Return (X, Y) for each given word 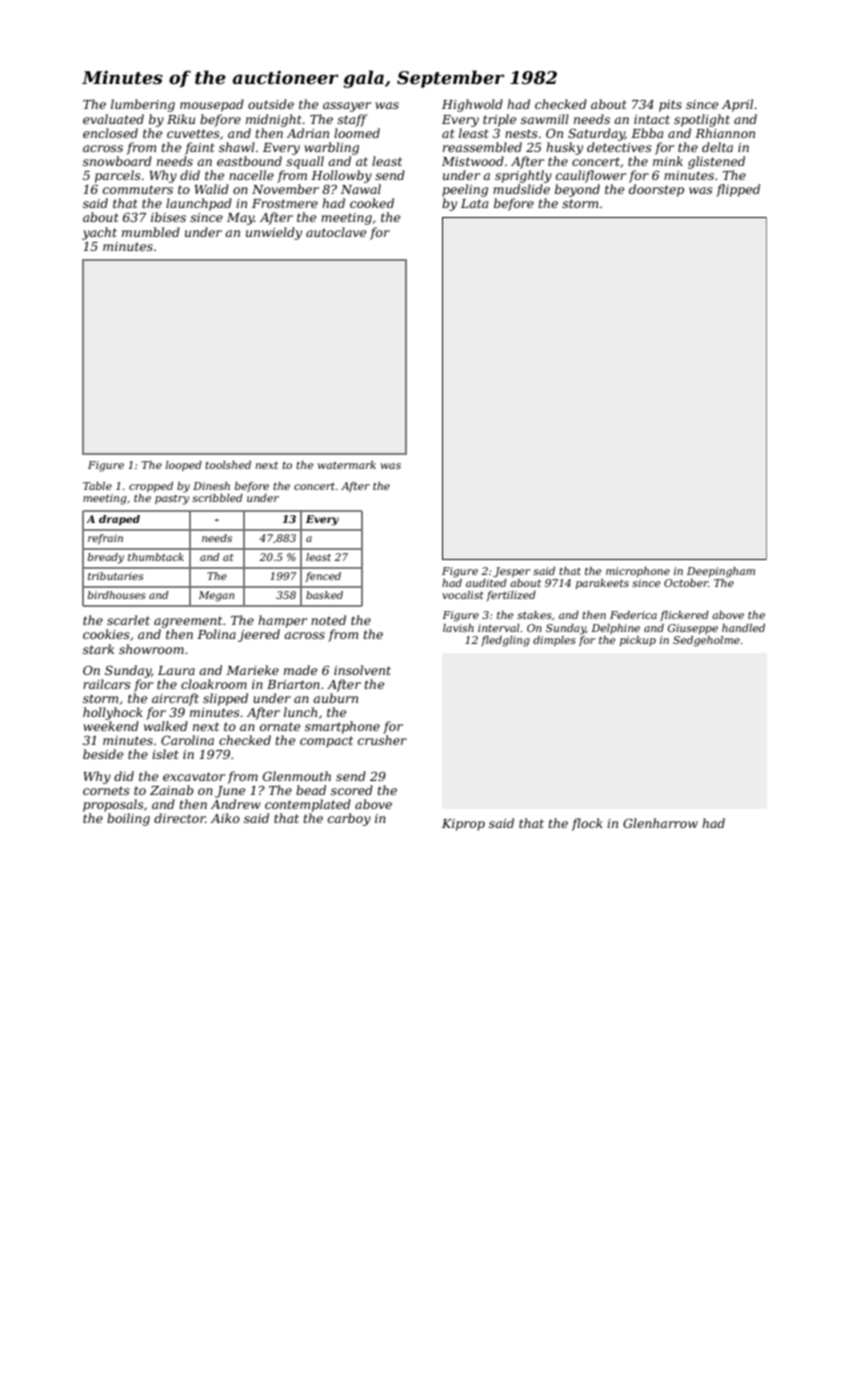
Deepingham (721, 572)
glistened (716, 162)
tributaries (116, 576)
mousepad (212, 105)
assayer (347, 107)
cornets (106, 790)
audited (486, 583)
